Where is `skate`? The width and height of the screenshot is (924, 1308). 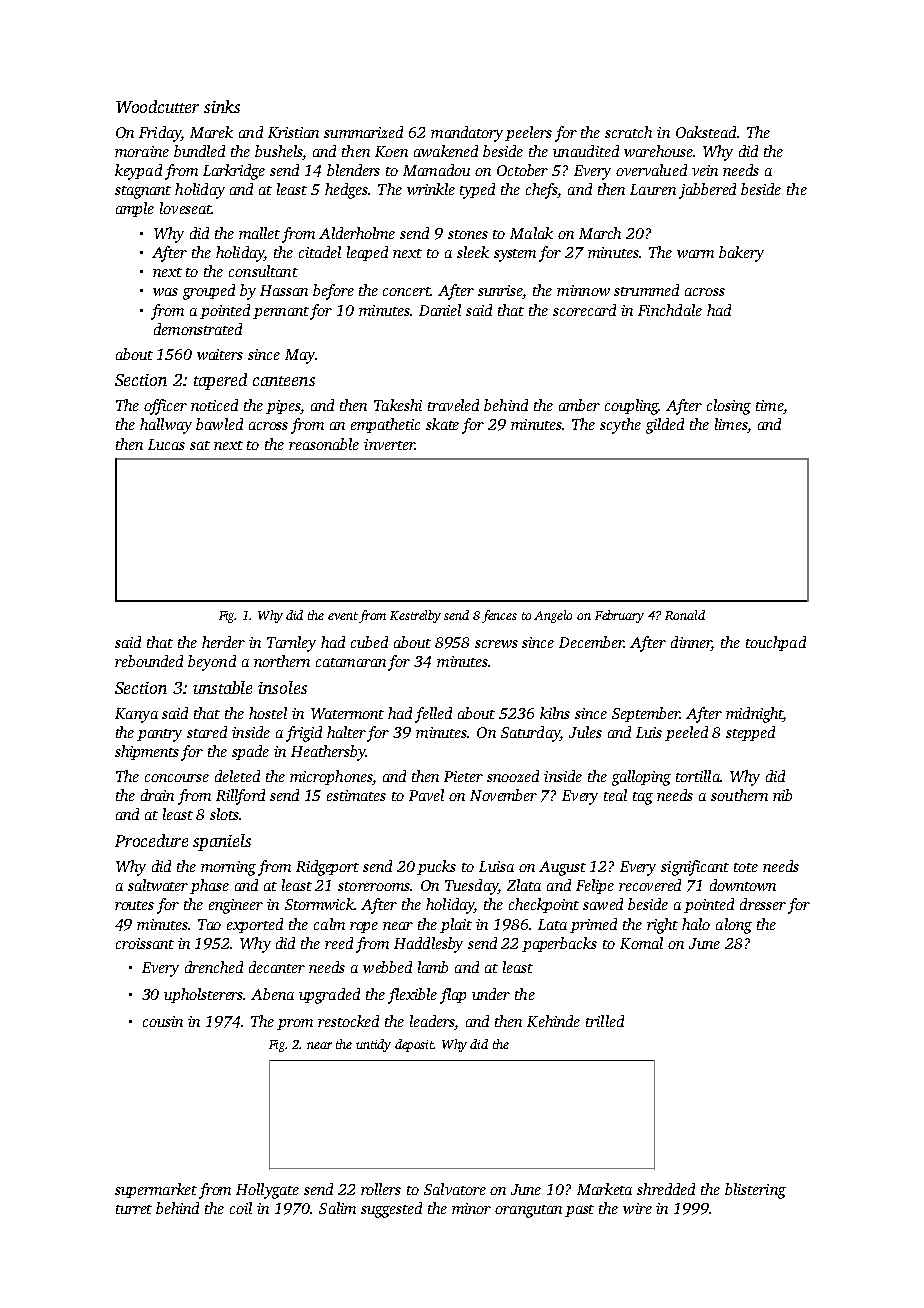
skate is located at coordinates (442, 424).
